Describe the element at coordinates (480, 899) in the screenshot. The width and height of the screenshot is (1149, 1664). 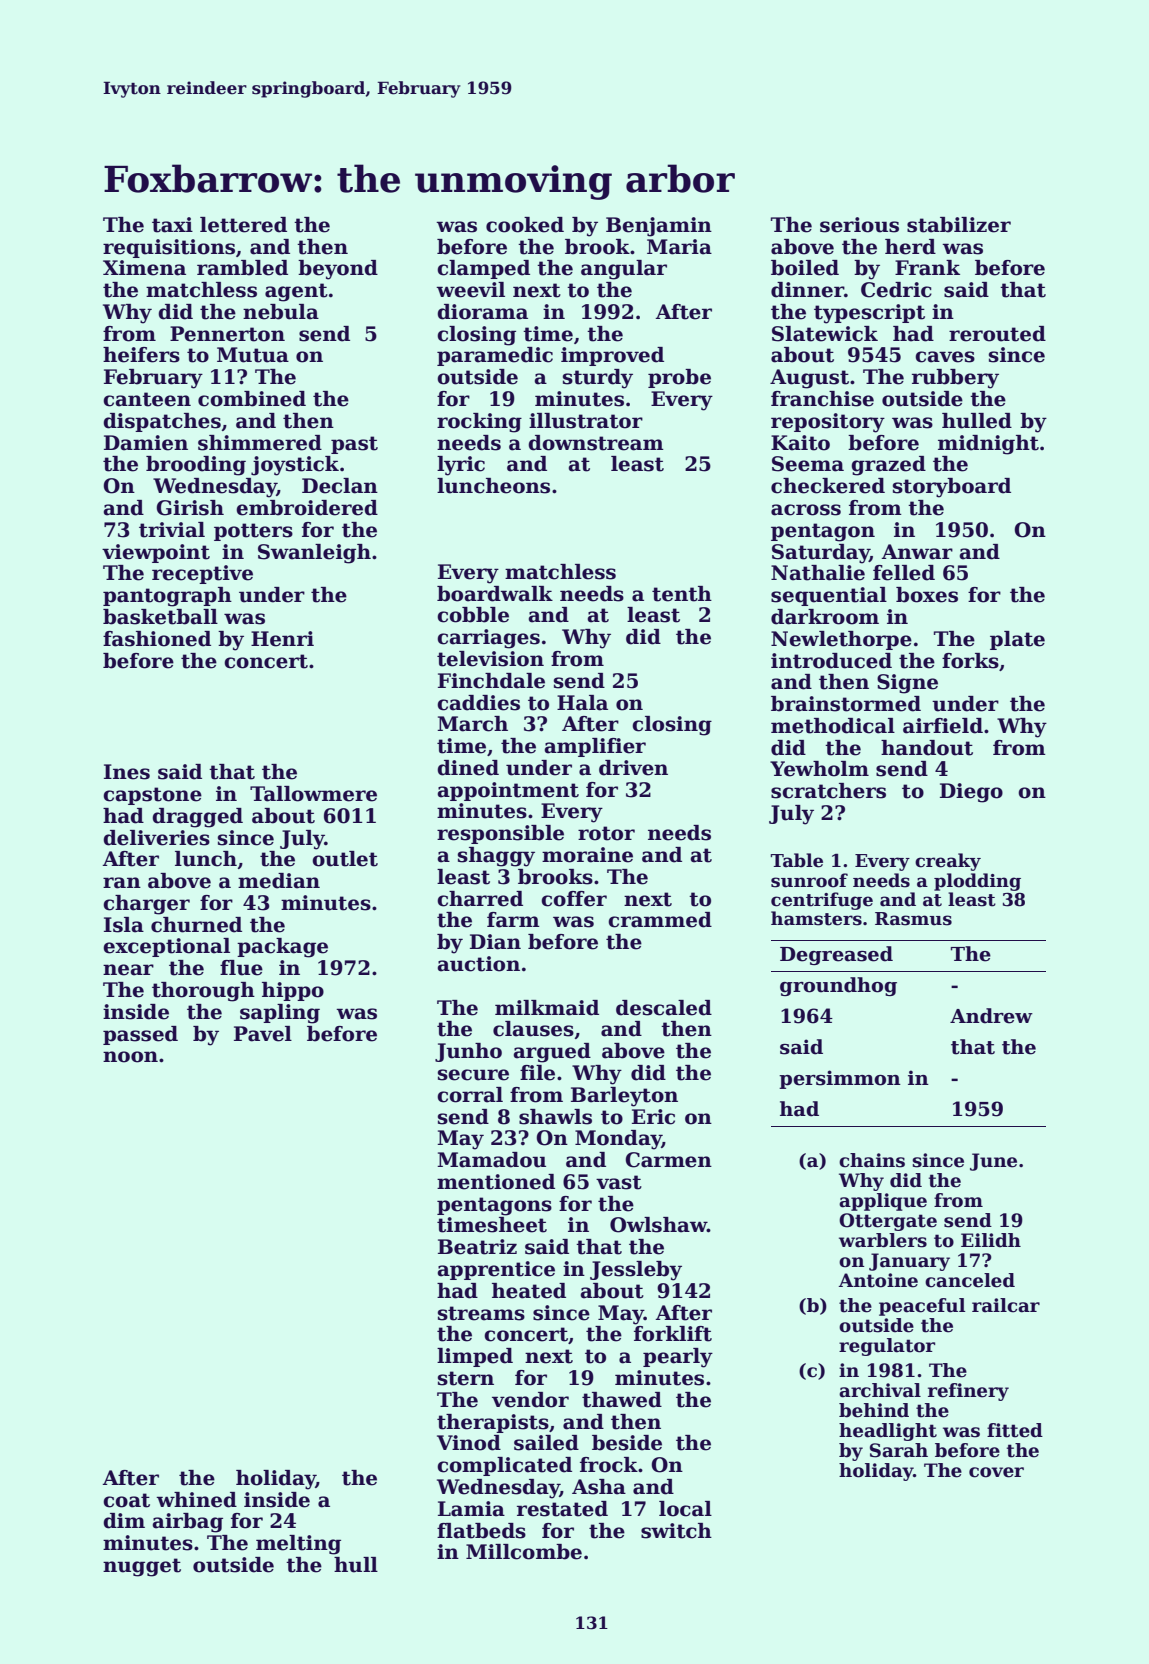
I see `charred` at that location.
